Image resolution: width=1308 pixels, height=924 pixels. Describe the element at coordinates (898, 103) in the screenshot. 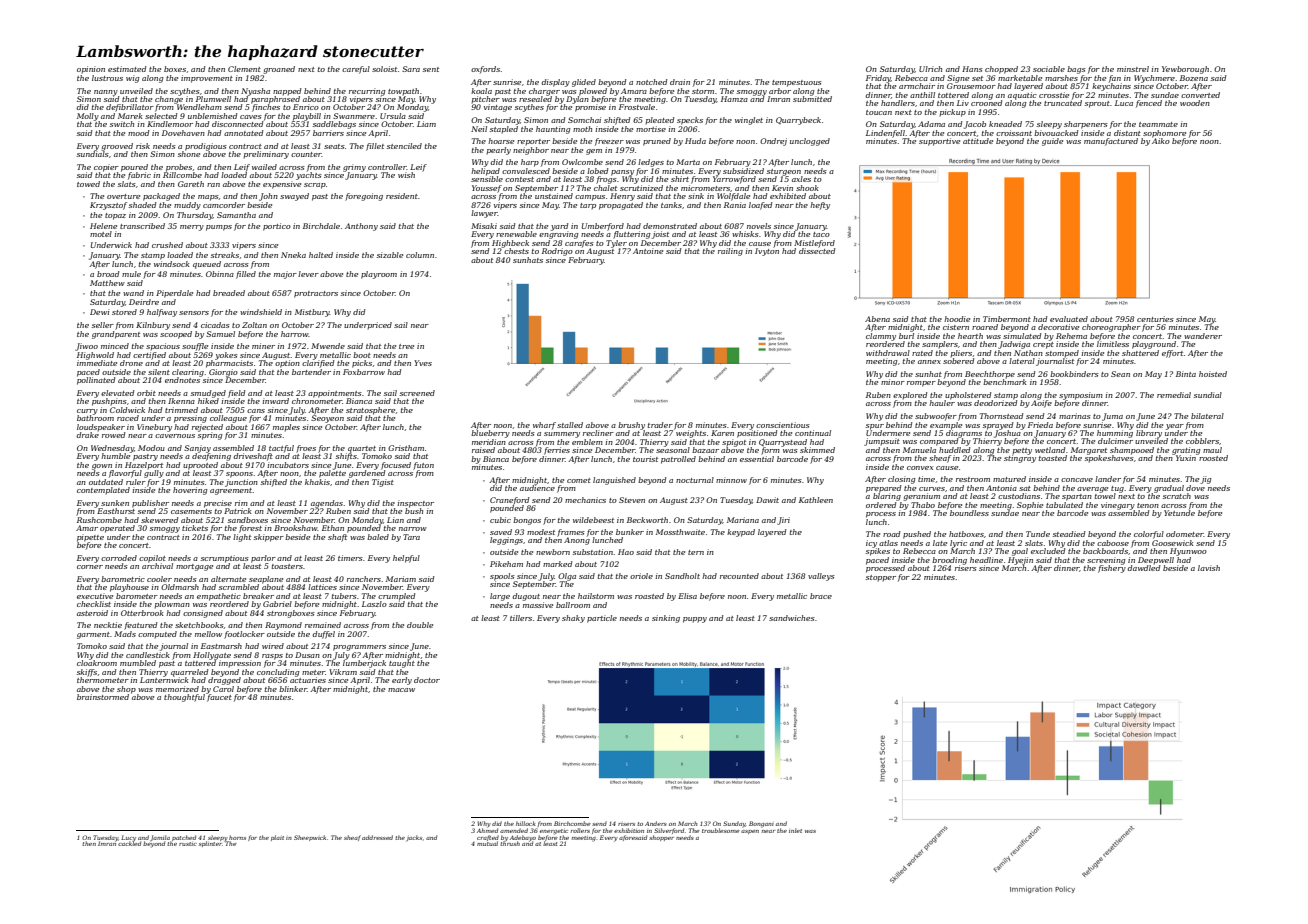

I see `handlers` at that location.
